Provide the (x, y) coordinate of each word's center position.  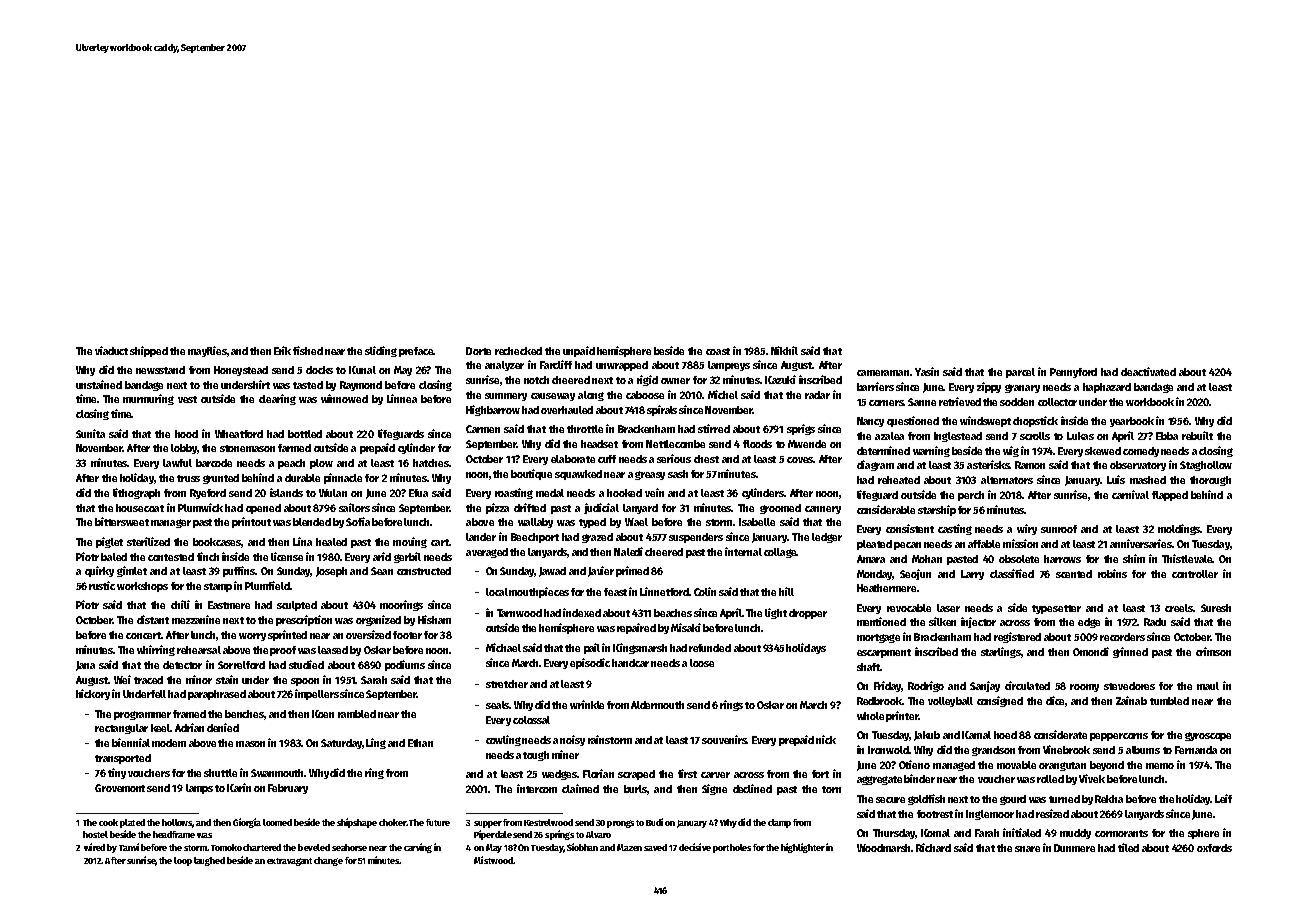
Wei (122, 679)
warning (931, 451)
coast (718, 351)
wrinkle (587, 704)
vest (187, 399)
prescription (304, 620)
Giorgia (247, 823)
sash (678, 474)
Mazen (629, 847)
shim (1134, 558)
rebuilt (1197, 435)
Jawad (552, 572)
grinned (1130, 652)
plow (321, 464)
